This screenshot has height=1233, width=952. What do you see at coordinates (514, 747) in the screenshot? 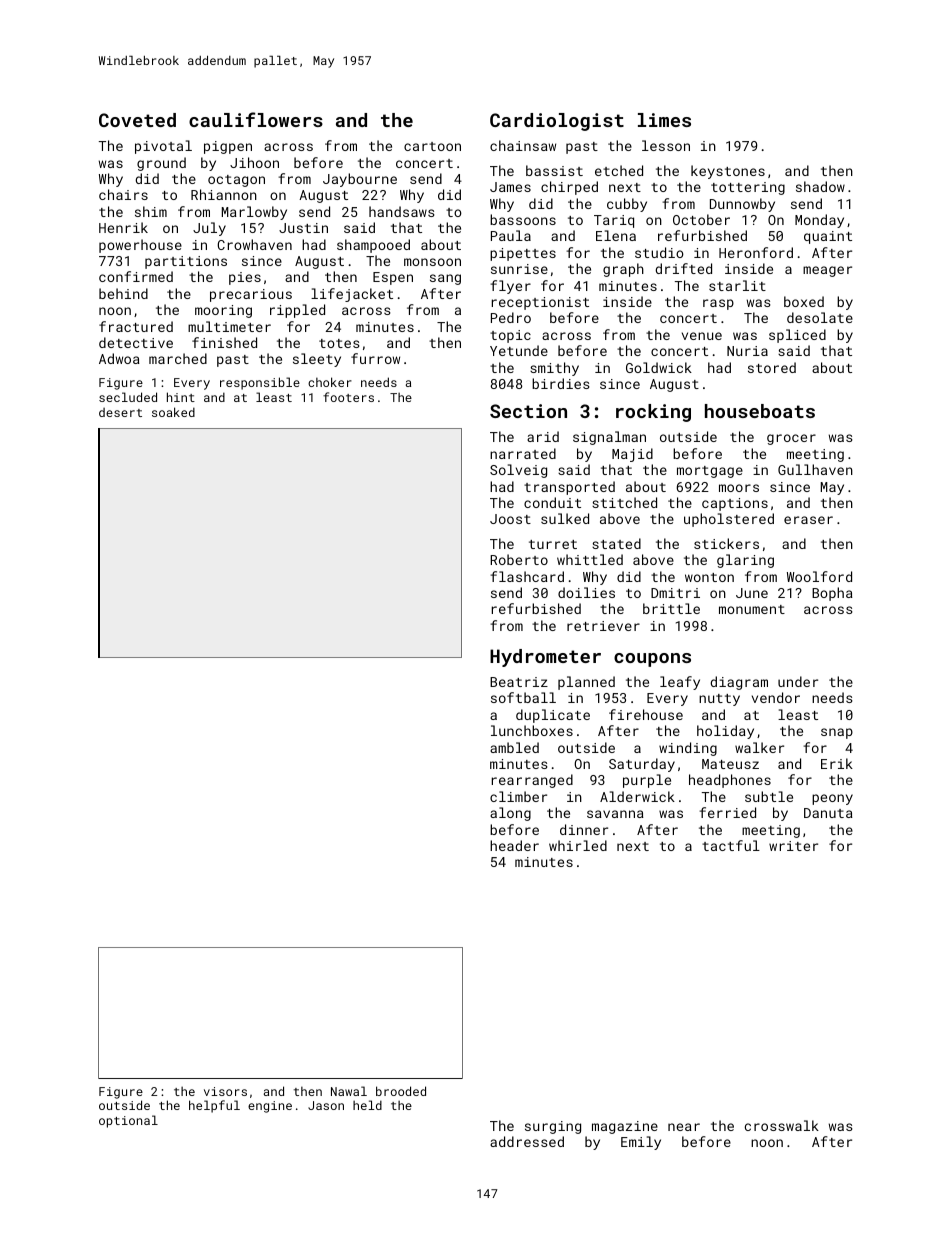
I see `ambled` at bounding box center [514, 747].
